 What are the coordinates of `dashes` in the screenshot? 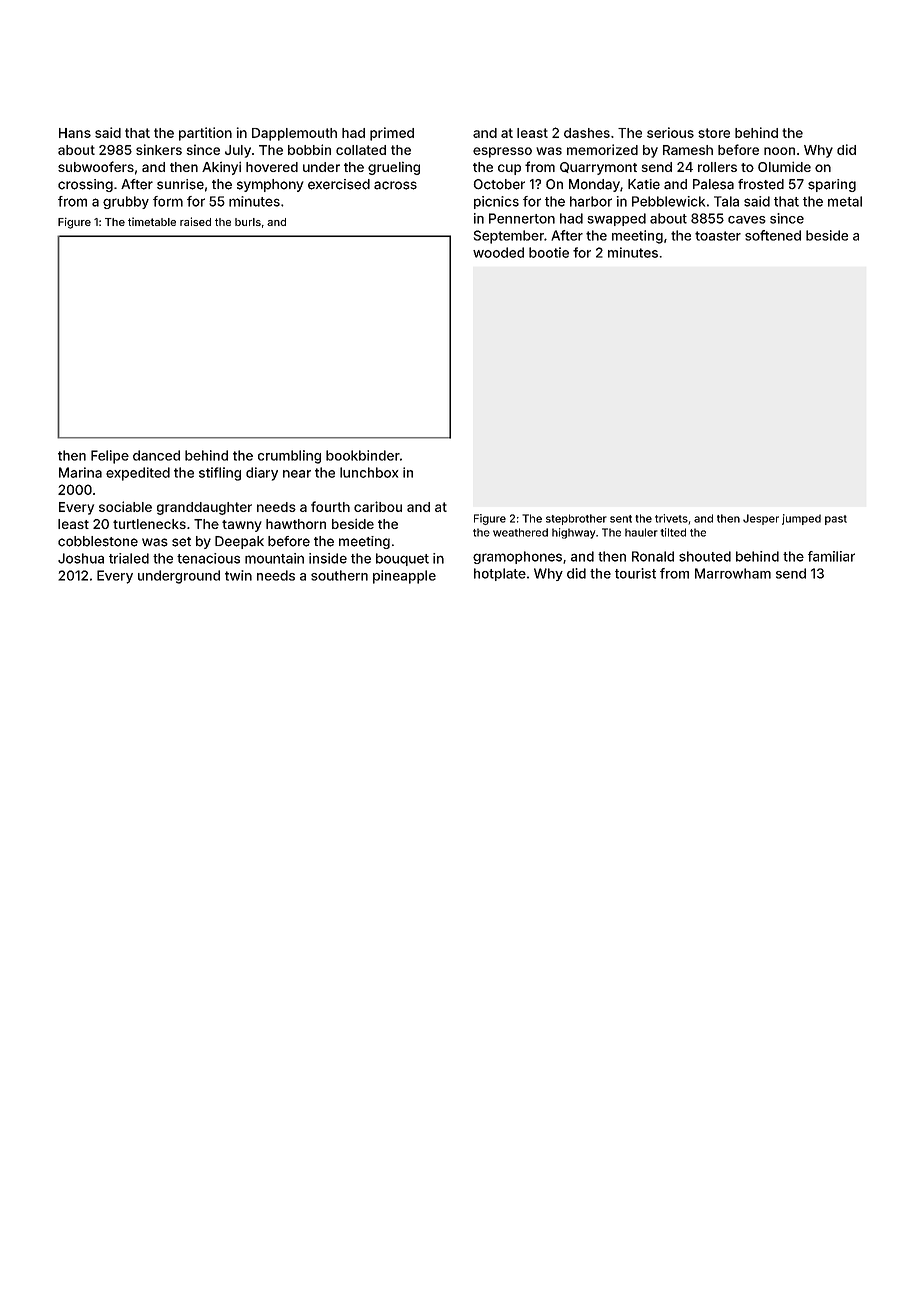 It's located at (587, 133).
